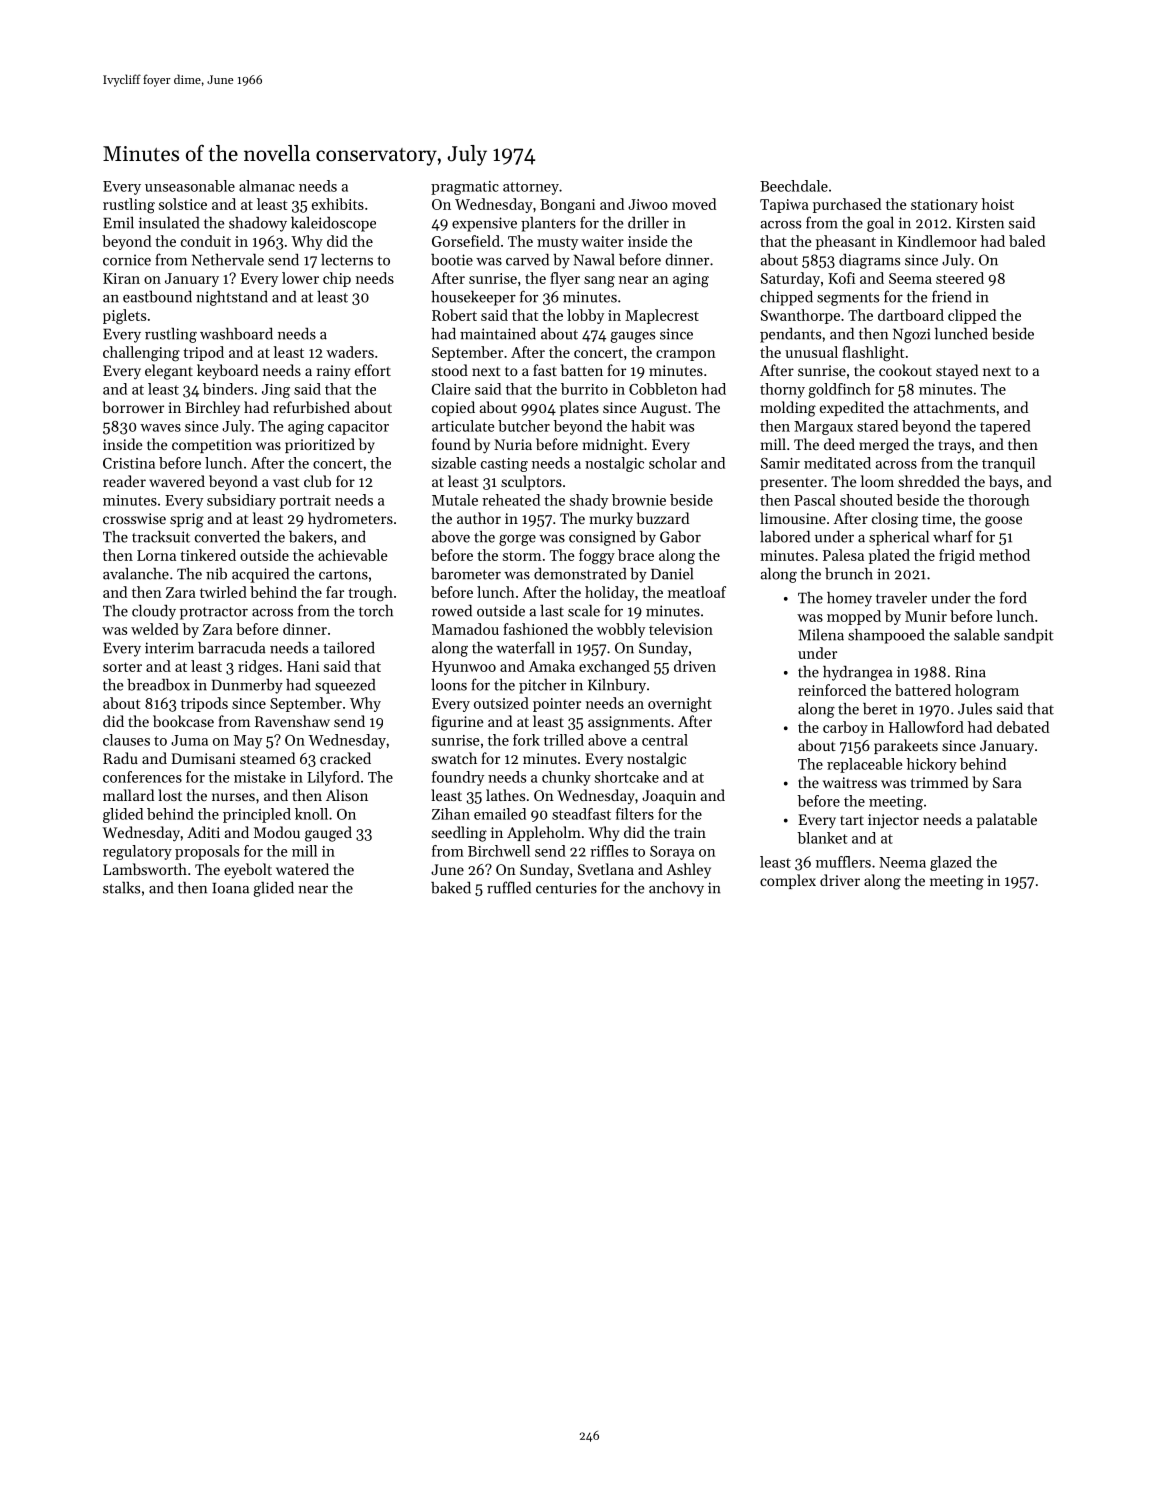  Describe the element at coordinates (681, 629) in the screenshot. I see `television` at that location.
